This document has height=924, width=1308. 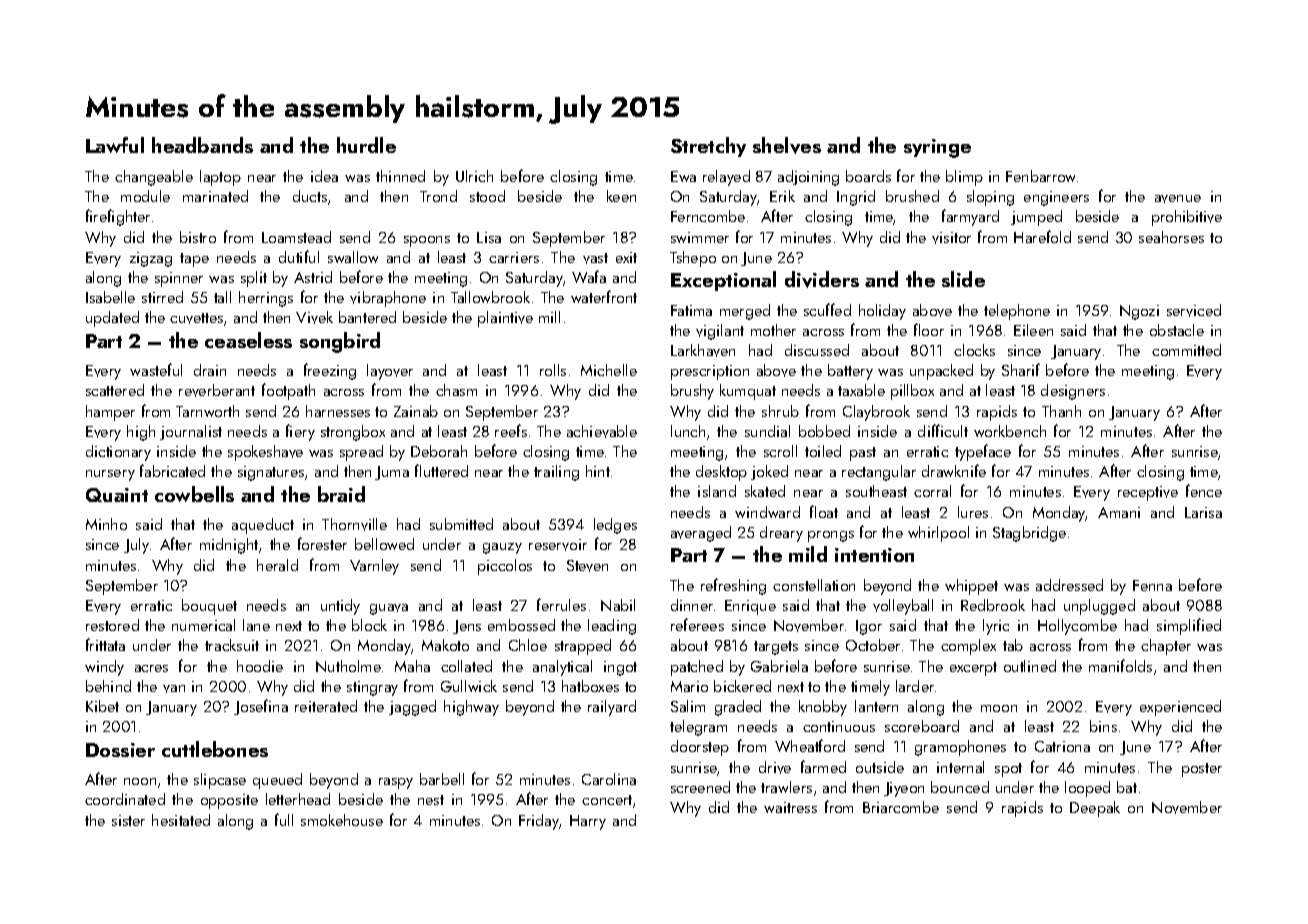 I want to click on slide, so click(x=963, y=279).
